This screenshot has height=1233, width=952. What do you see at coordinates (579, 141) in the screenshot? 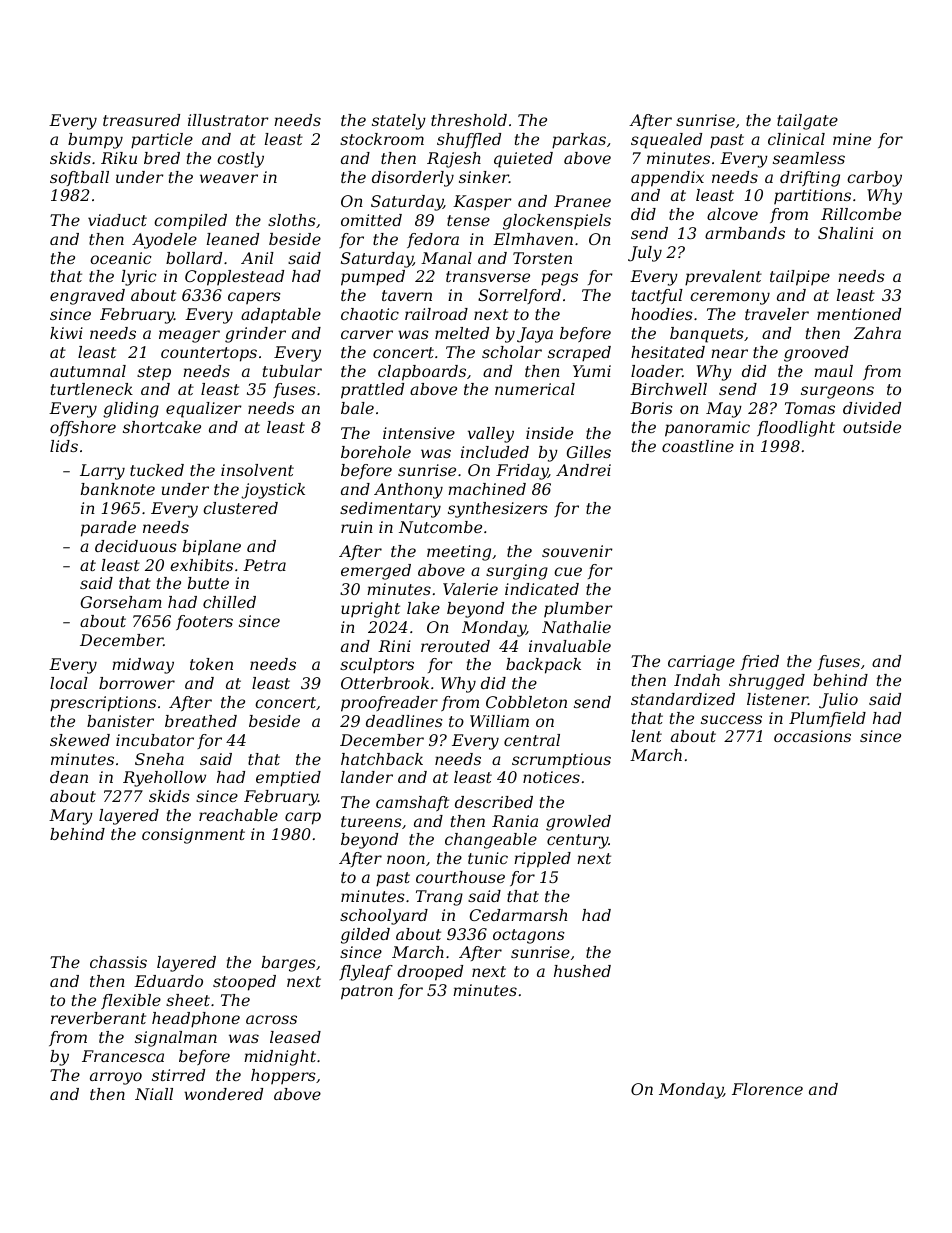
I see `parkas` at bounding box center [579, 141].
